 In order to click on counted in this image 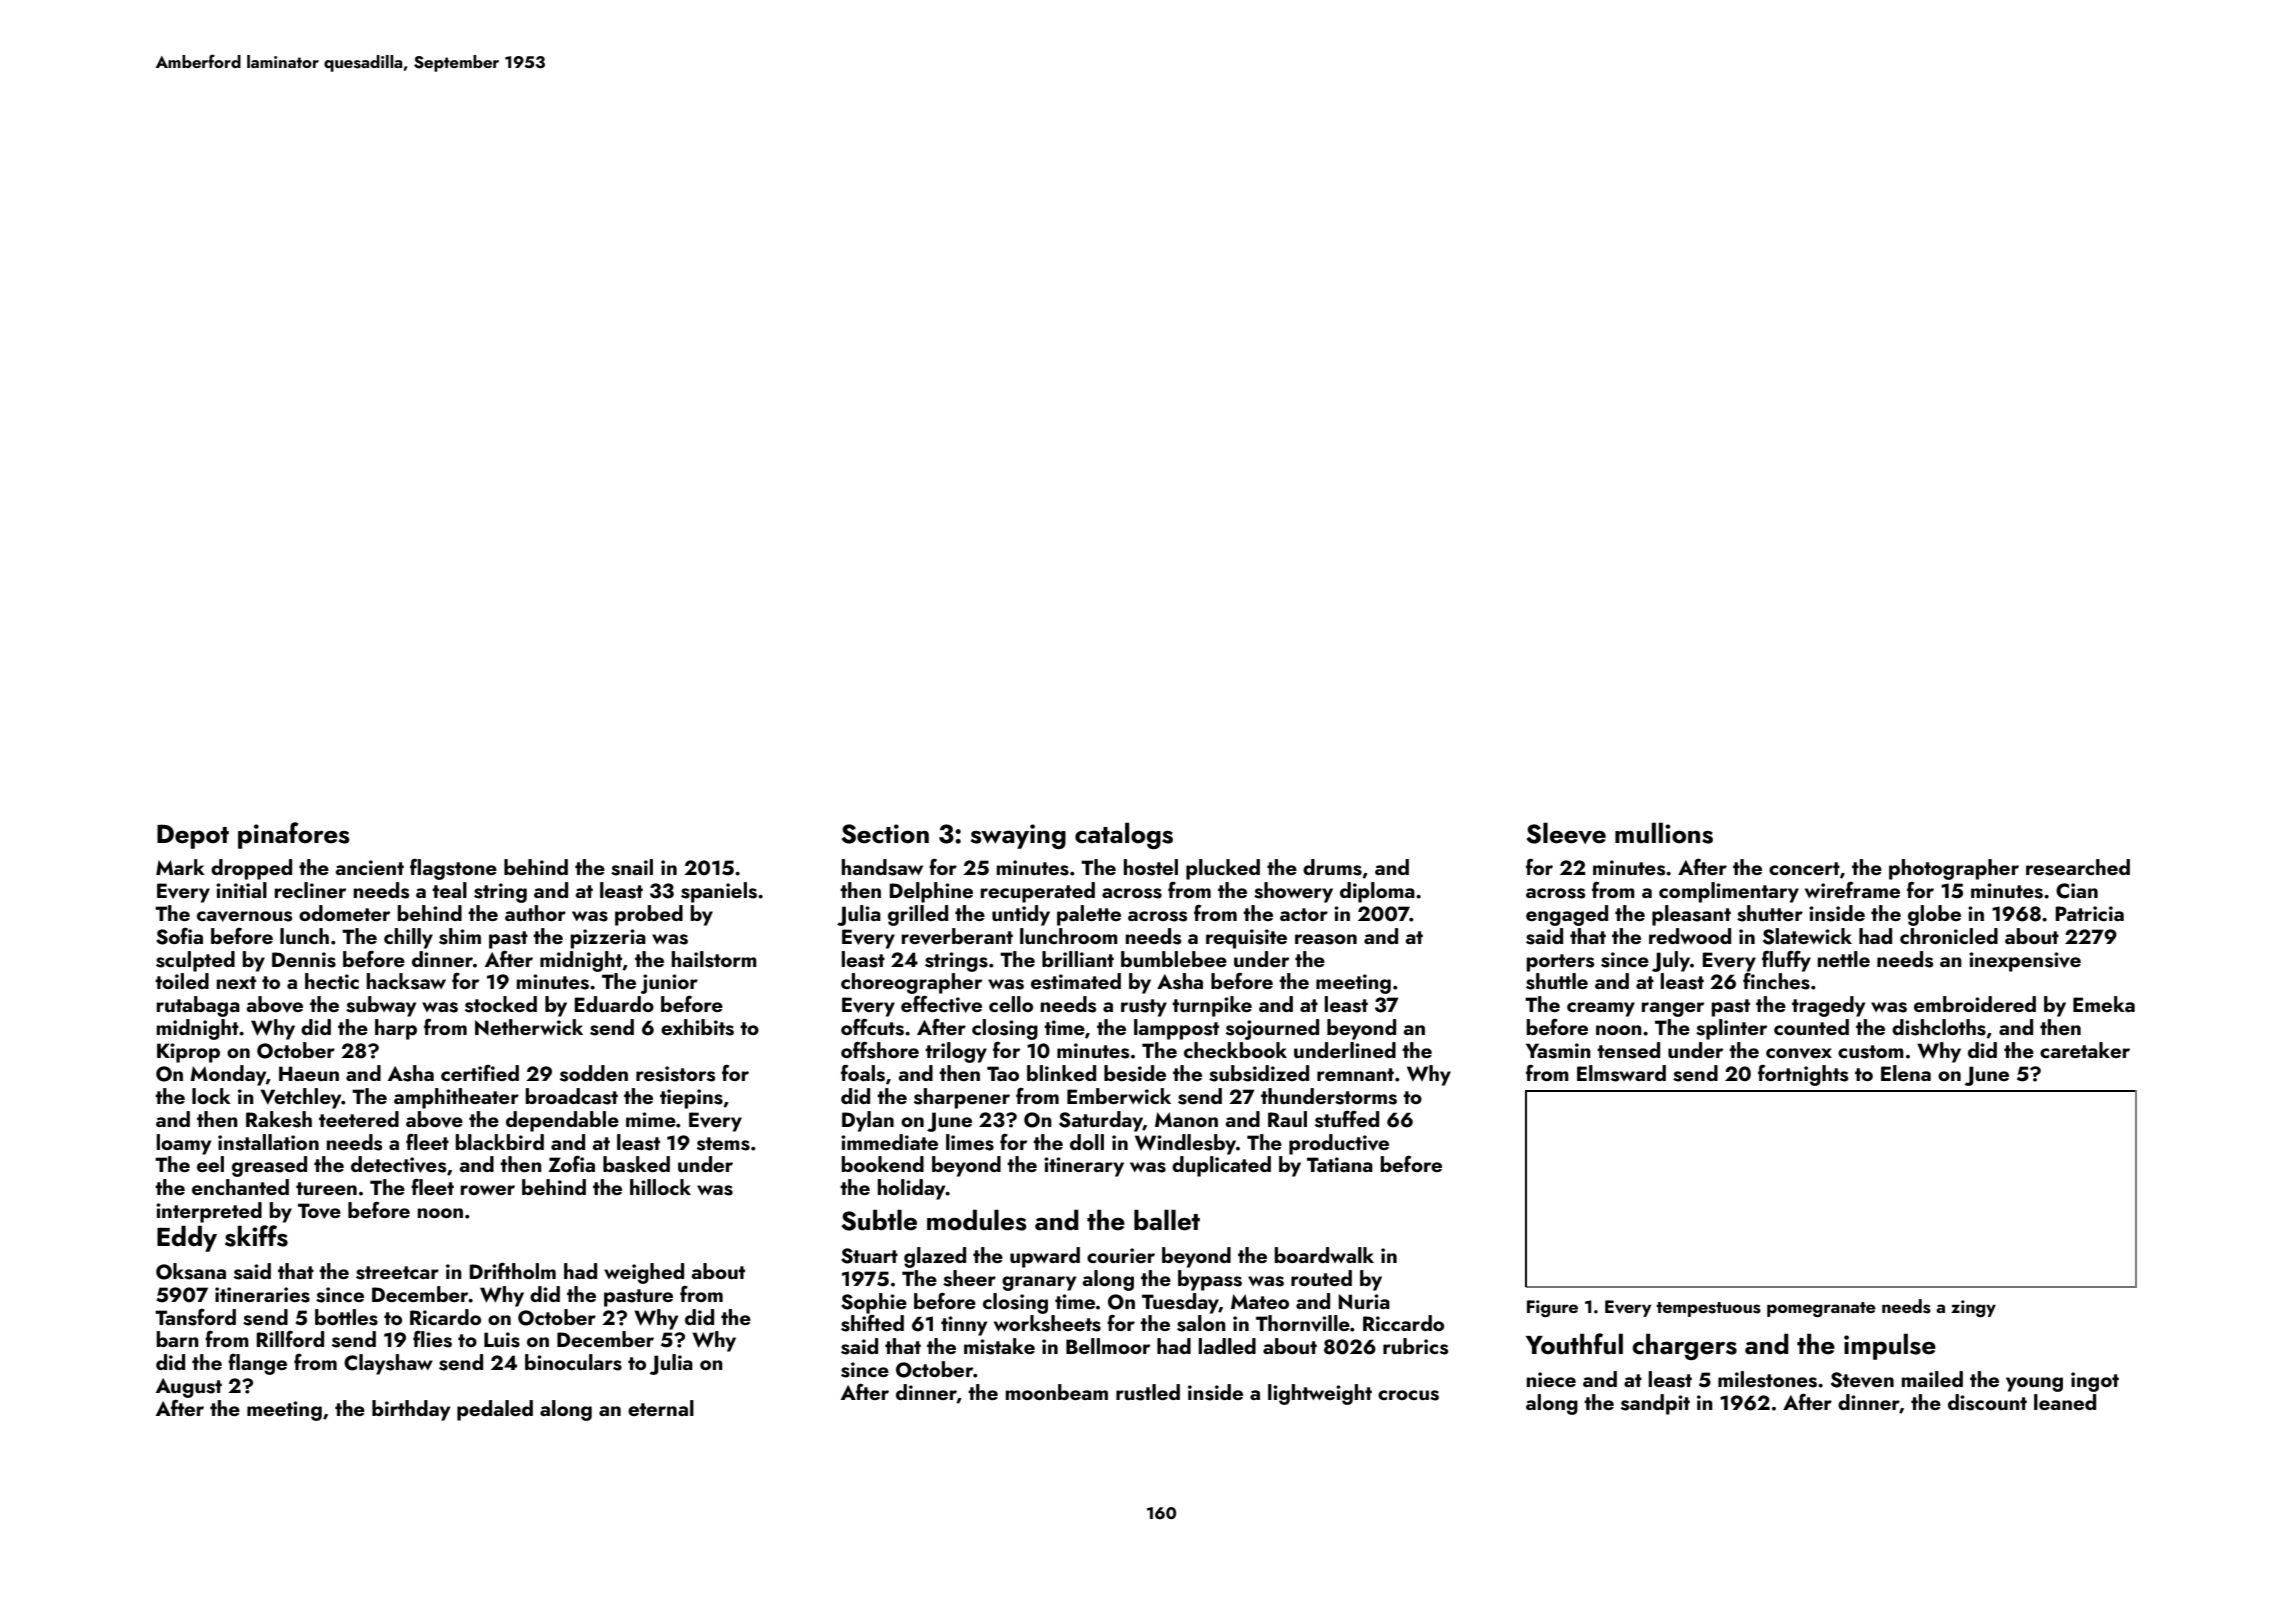, I will do `click(1811, 1027)`.
